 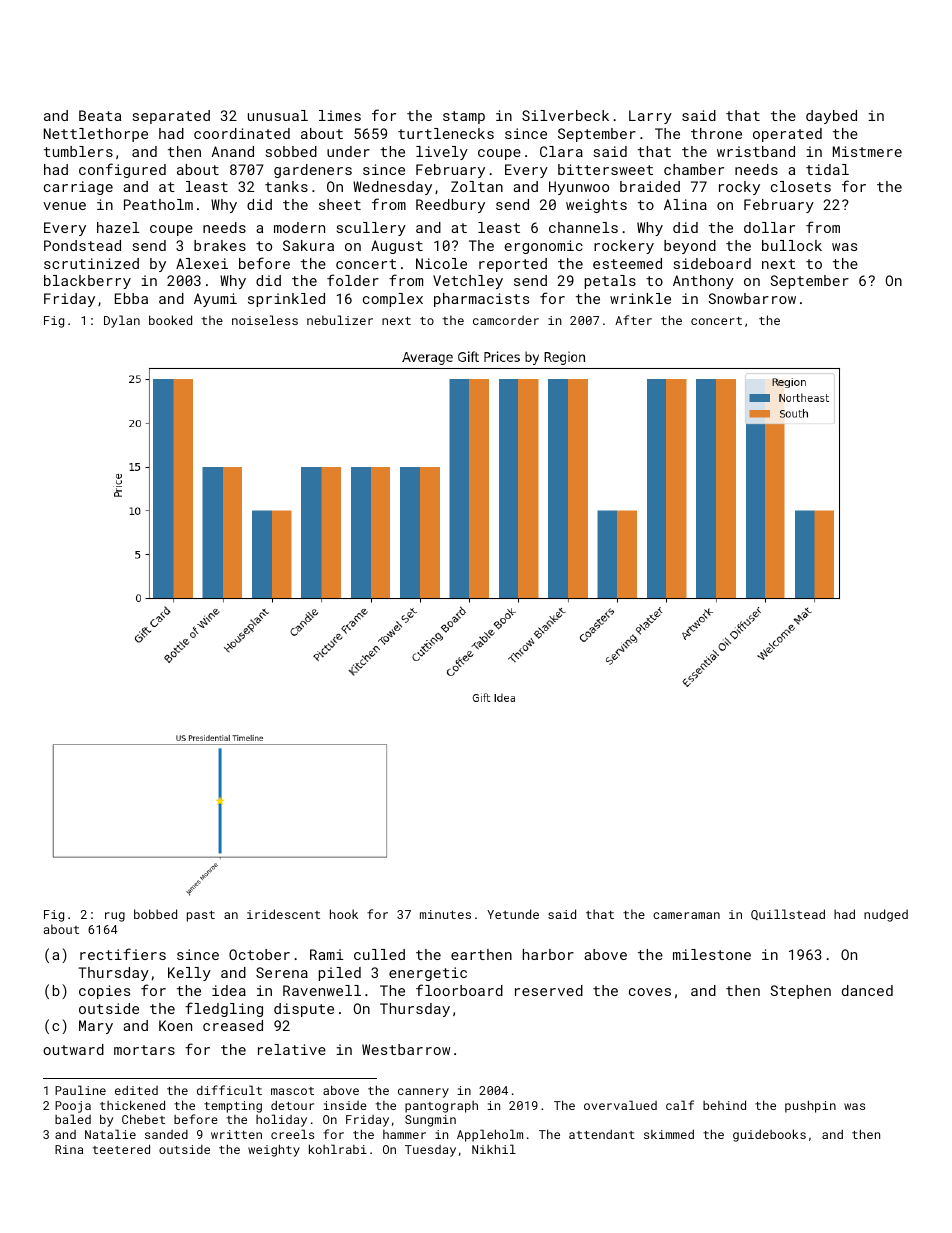 I want to click on daybed, so click(x=831, y=117).
